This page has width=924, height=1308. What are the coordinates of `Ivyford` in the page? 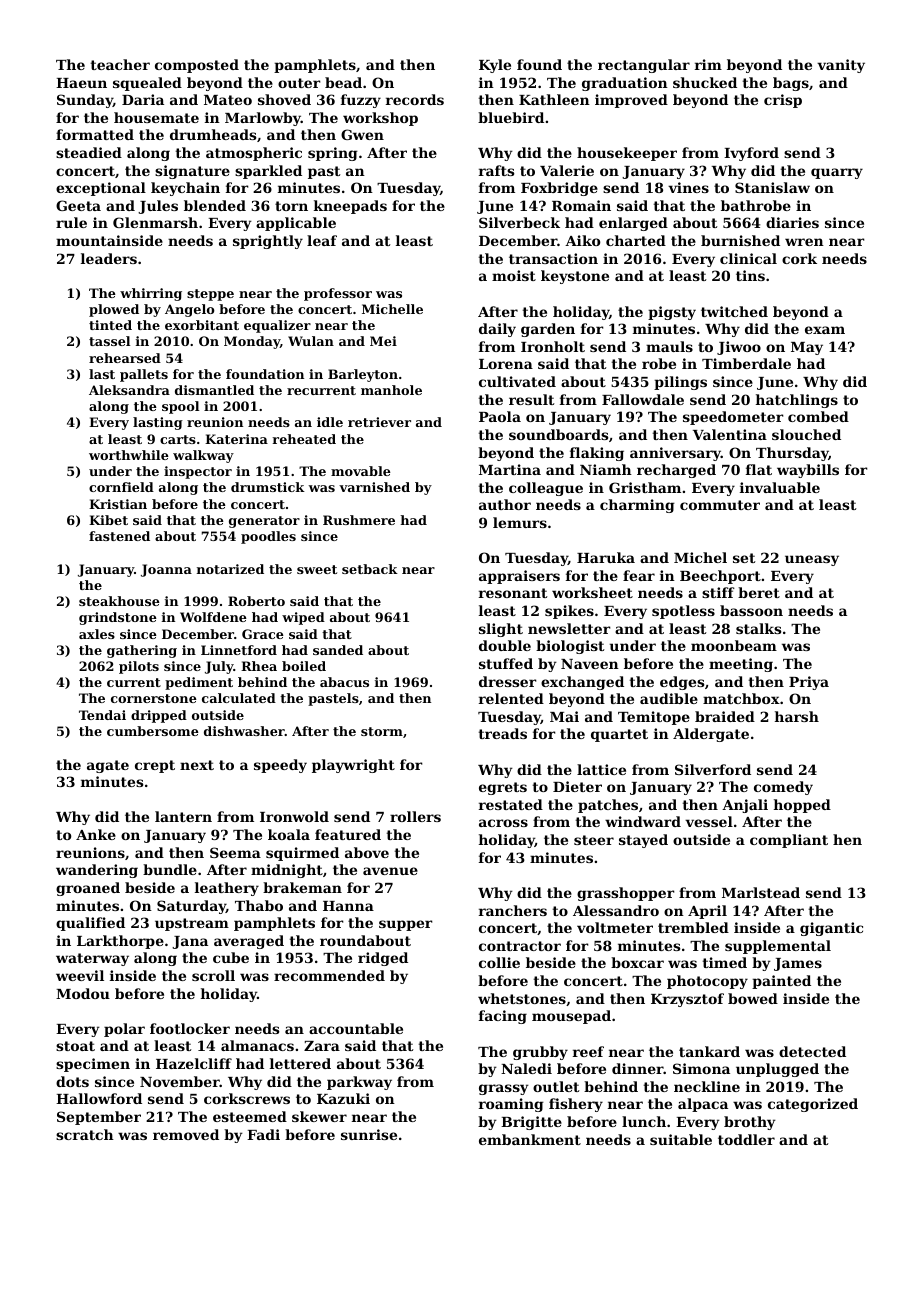 It's located at (751, 154).
